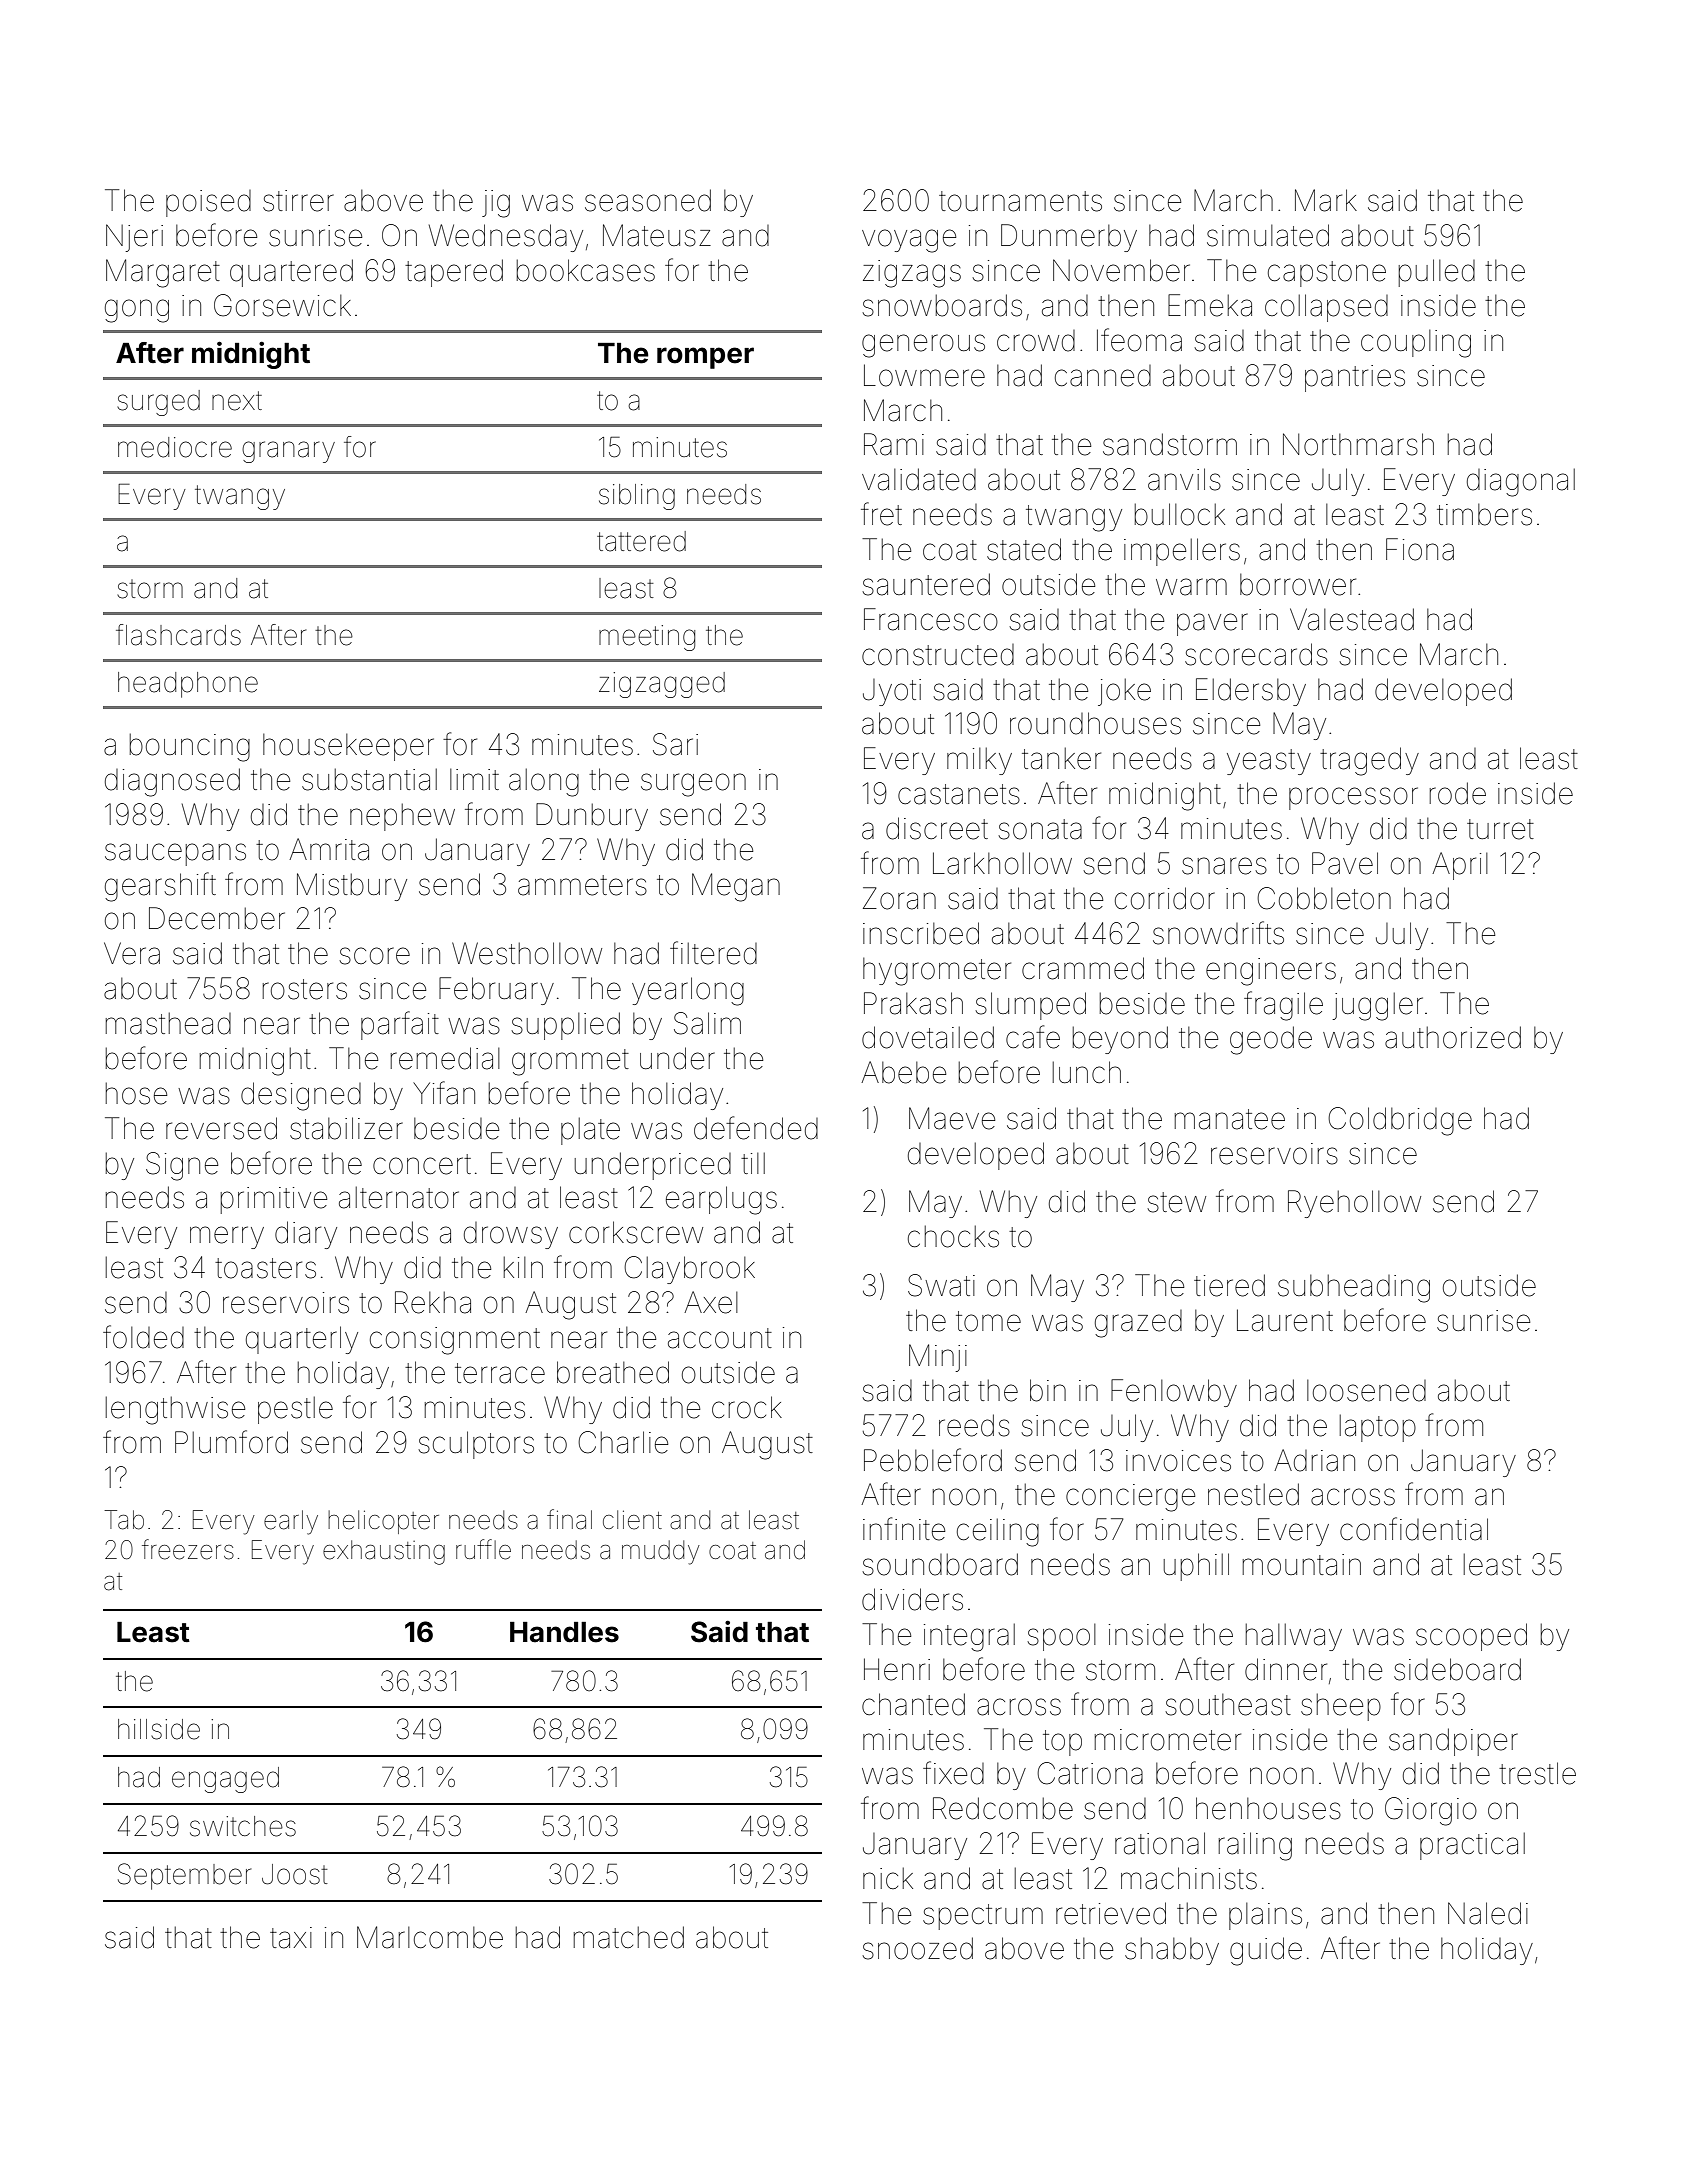  I want to click on September, so click(184, 1876).
